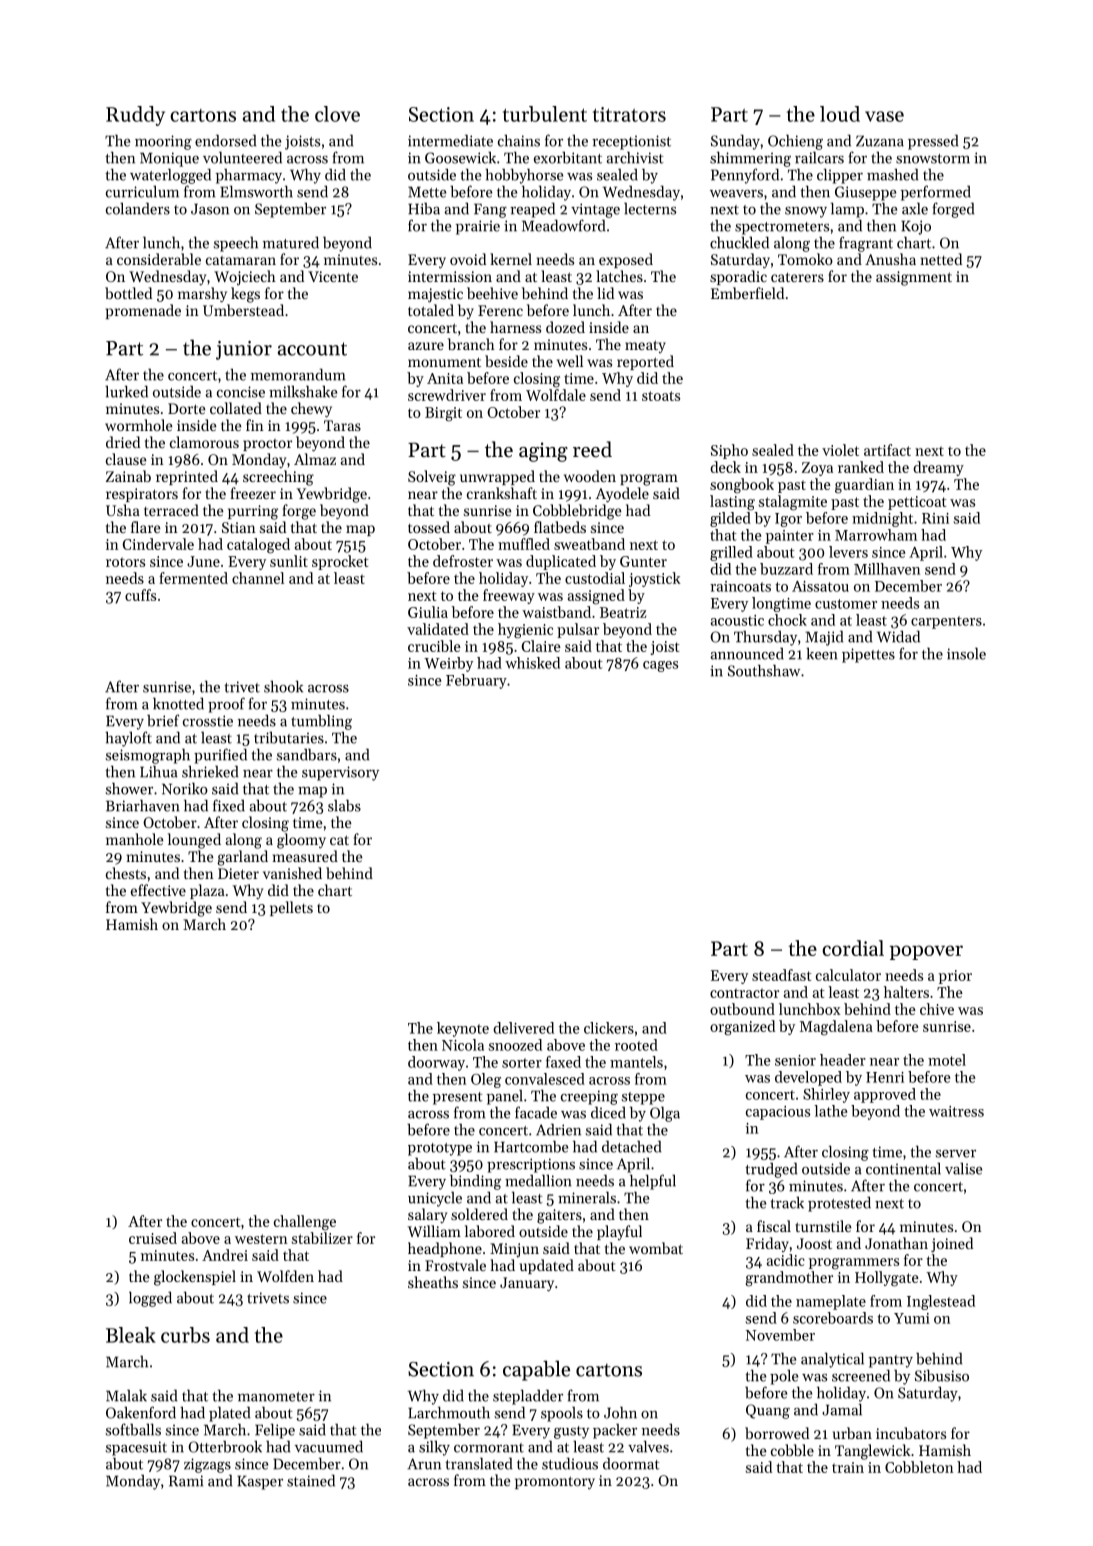  Describe the element at coordinates (424, 1464) in the screenshot. I see `Arun` at that location.
